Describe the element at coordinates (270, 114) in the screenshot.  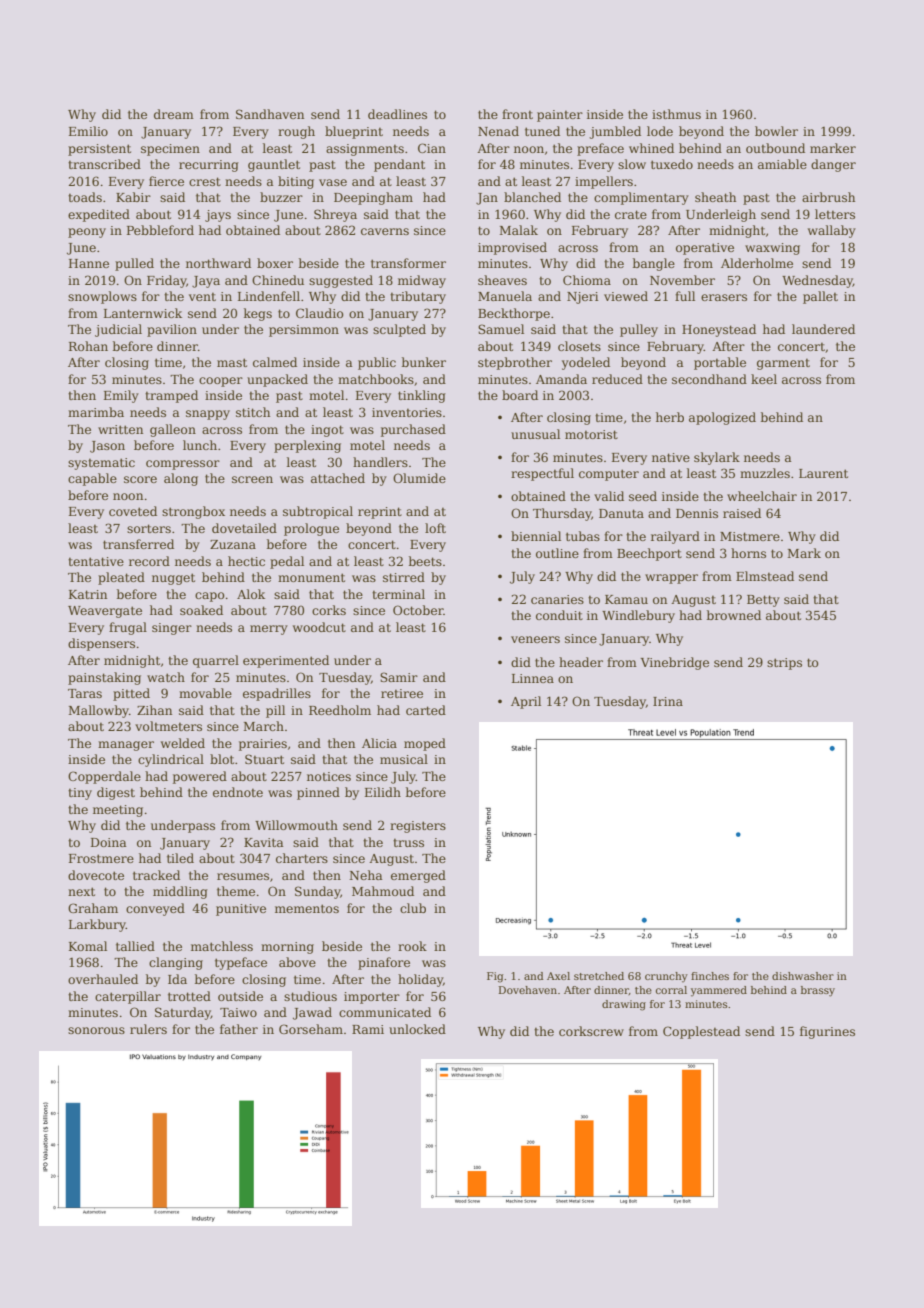
I see `Sandhaven` at that location.
